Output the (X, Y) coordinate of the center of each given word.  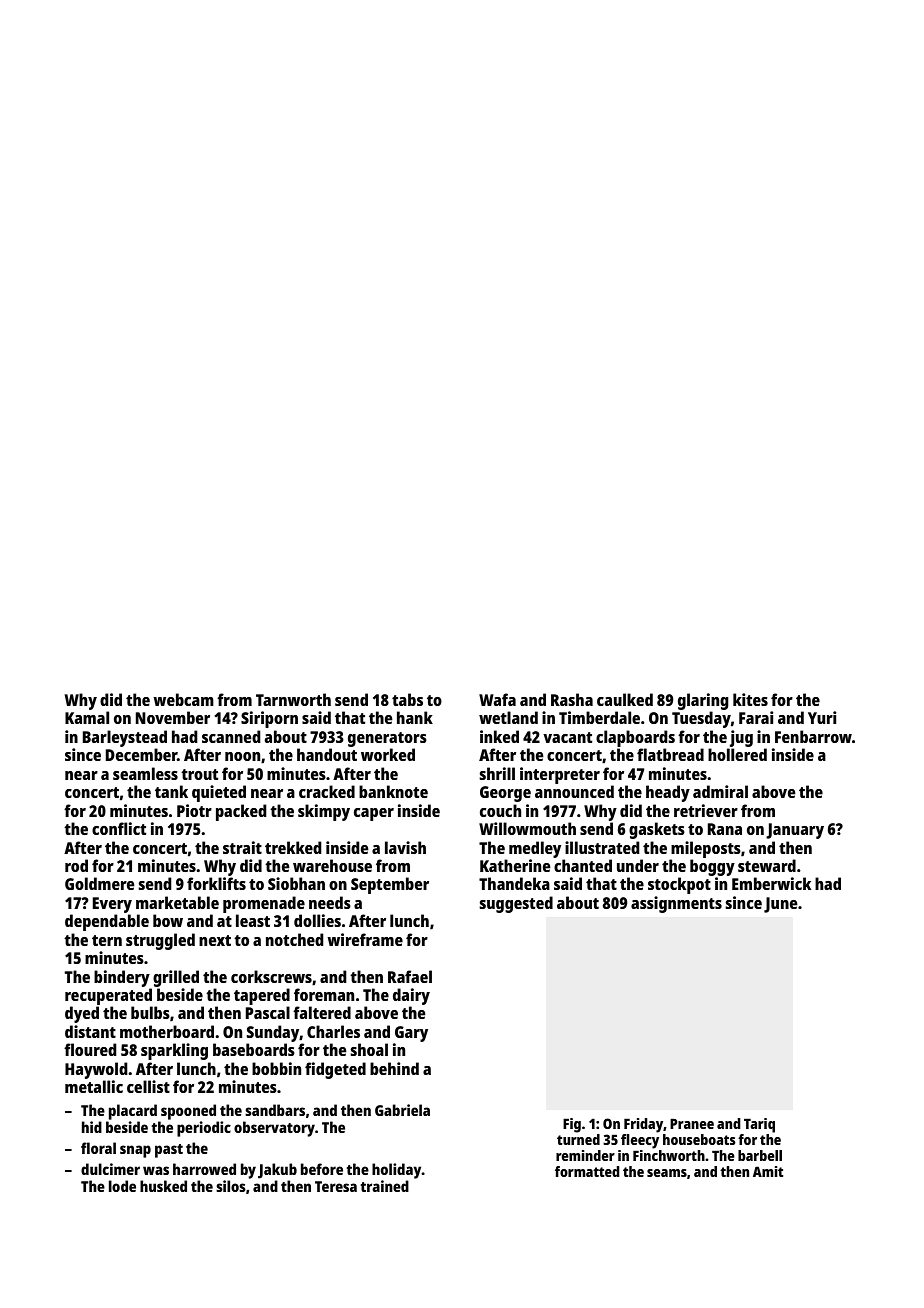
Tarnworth (293, 699)
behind (394, 1068)
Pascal (268, 1012)
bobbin (276, 1068)
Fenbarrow (813, 736)
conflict (119, 828)
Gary (411, 1034)
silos (231, 1186)
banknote (393, 791)
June (781, 905)
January (795, 831)
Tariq (759, 1125)
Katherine (515, 865)
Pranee (692, 1123)
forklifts (216, 883)
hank (415, 717)
